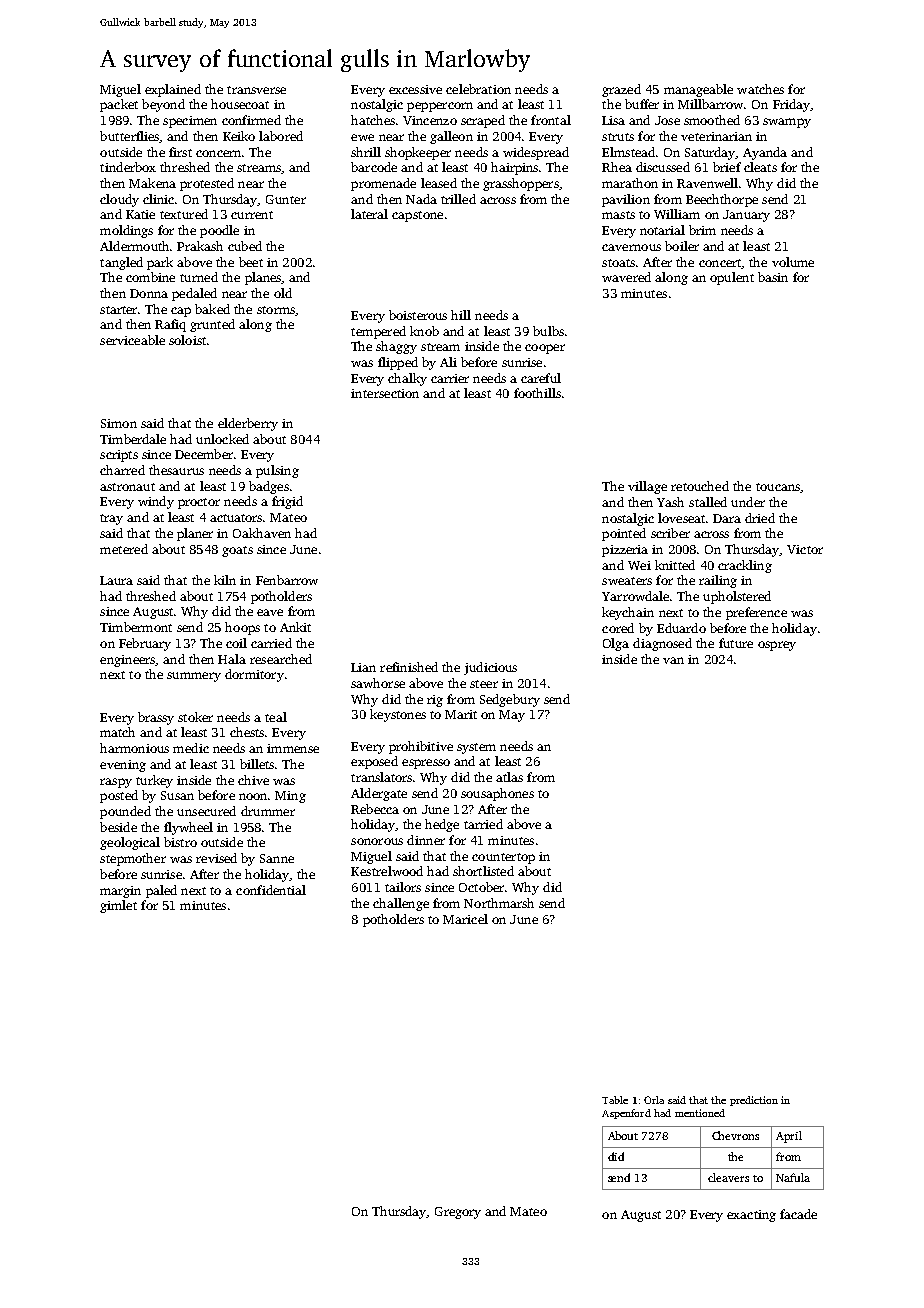 This page has width=924, height=1308. What do you see at coordinates (777, 646) in the page?
I see `osprey` at bounding box center [777, 646].
